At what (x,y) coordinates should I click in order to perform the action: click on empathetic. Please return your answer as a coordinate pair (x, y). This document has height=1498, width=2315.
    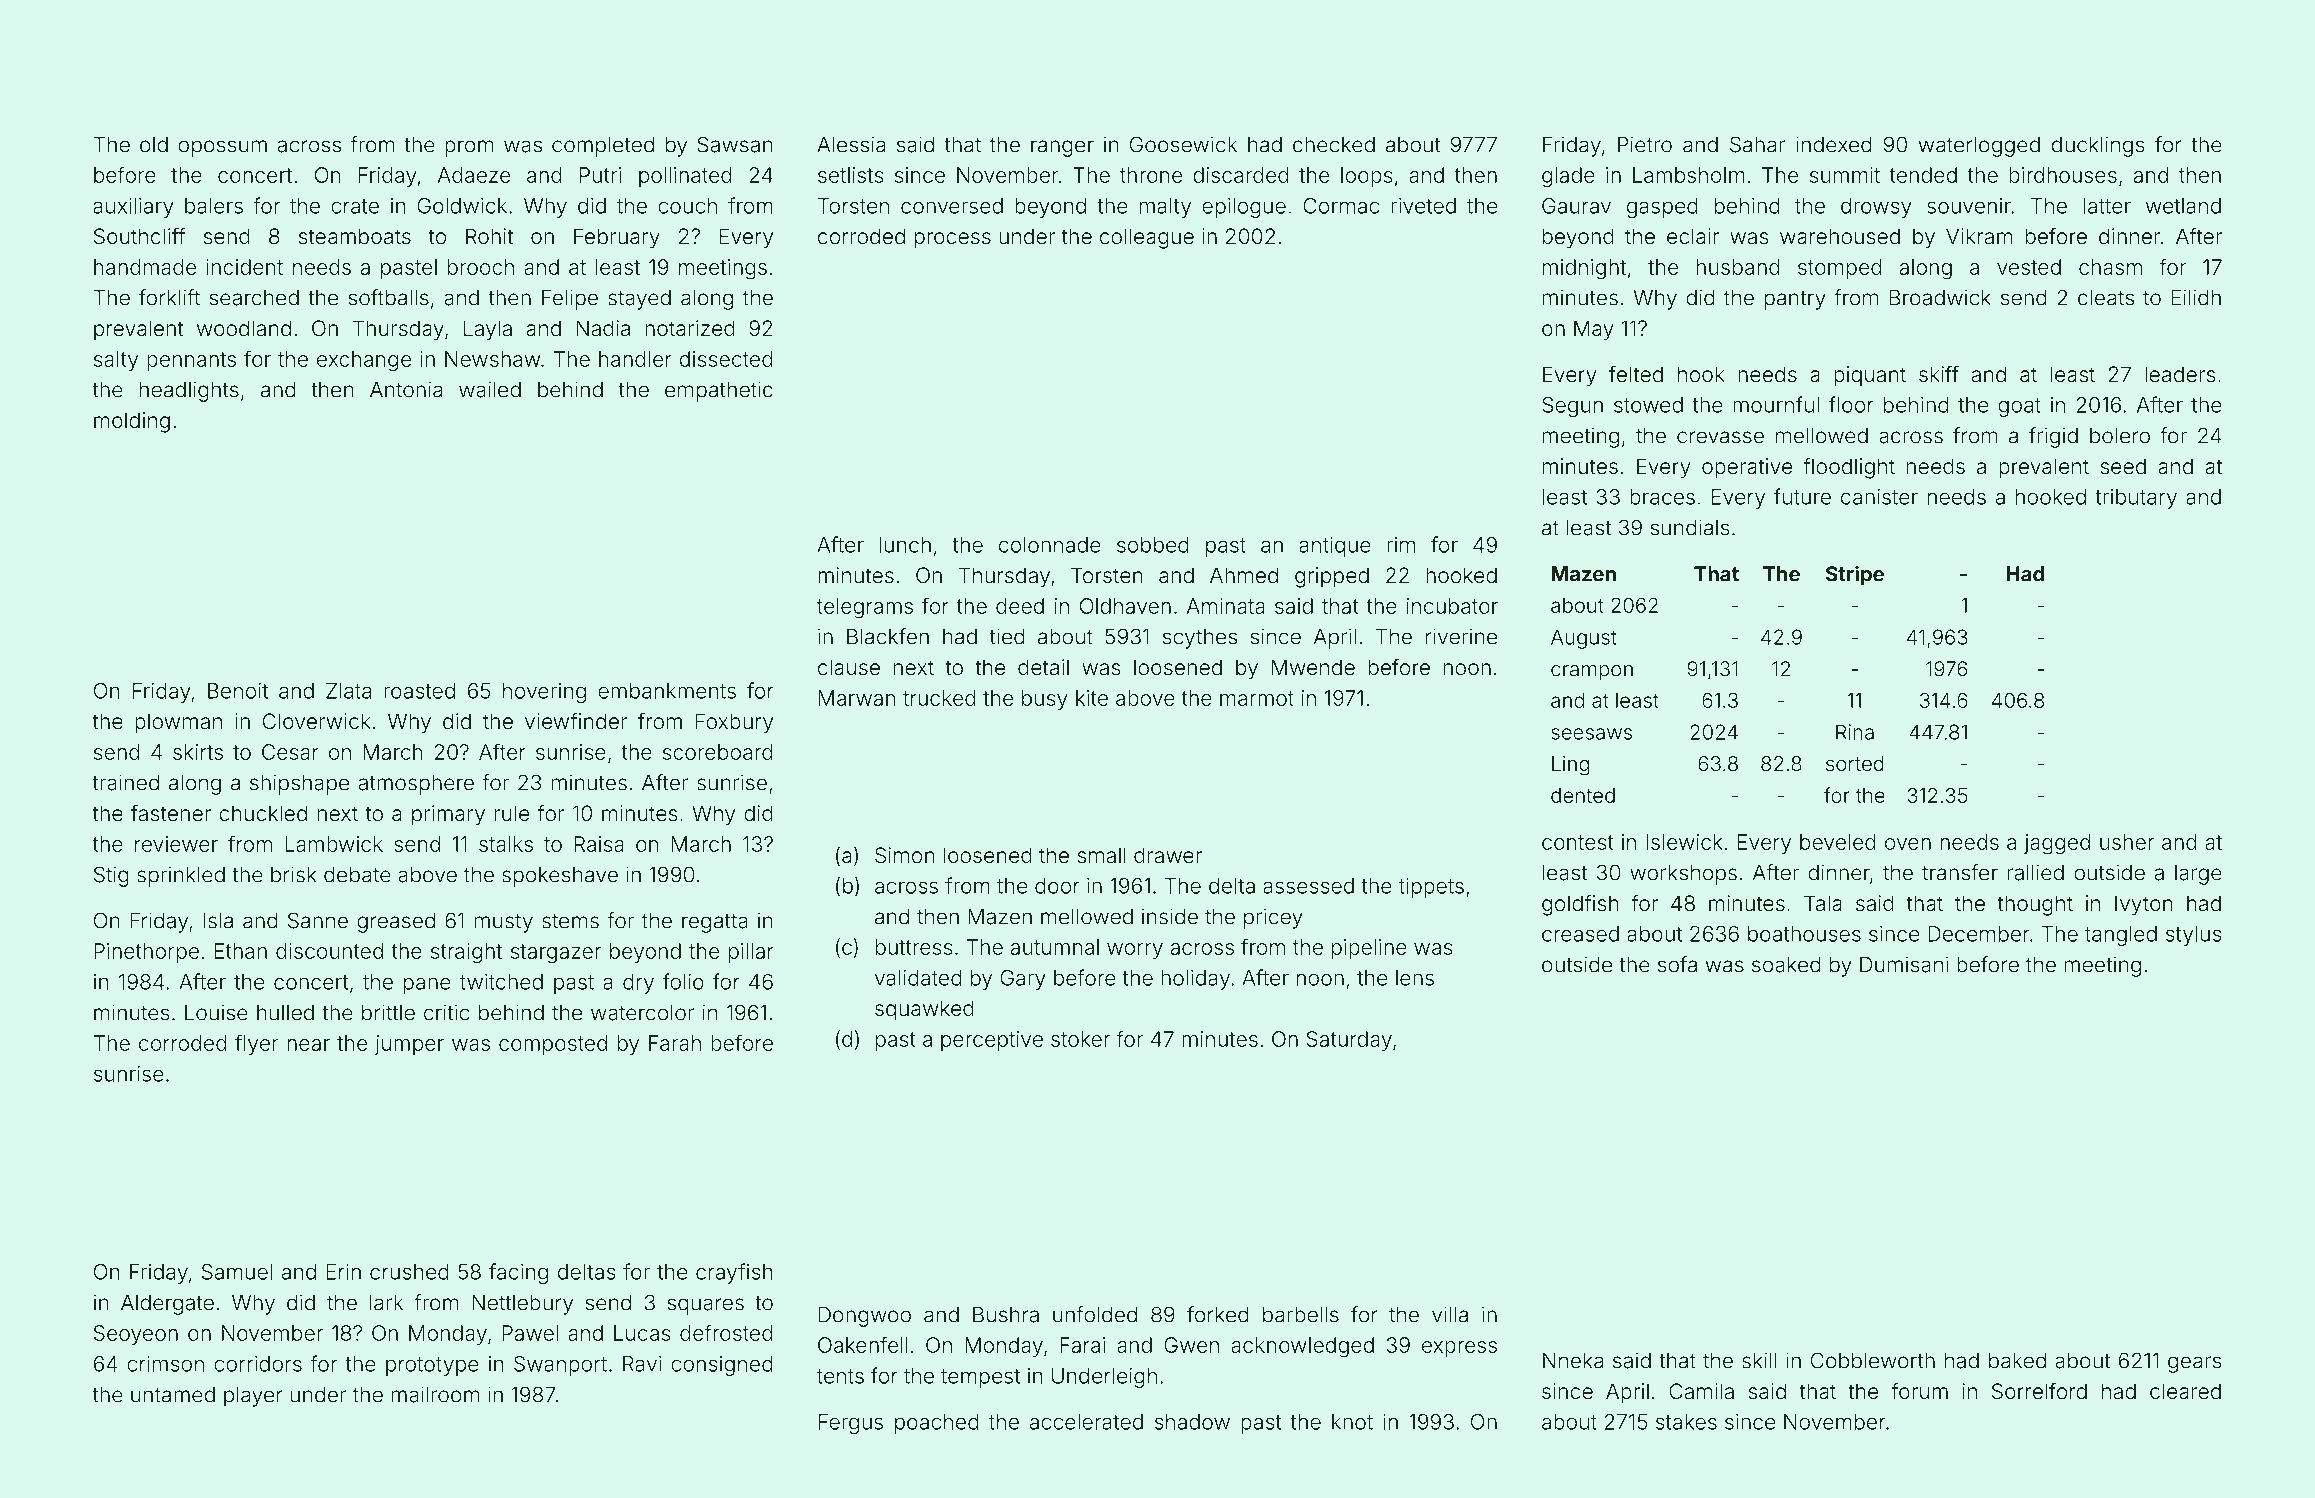
    Looking at the image, I should click on (719, 391).
